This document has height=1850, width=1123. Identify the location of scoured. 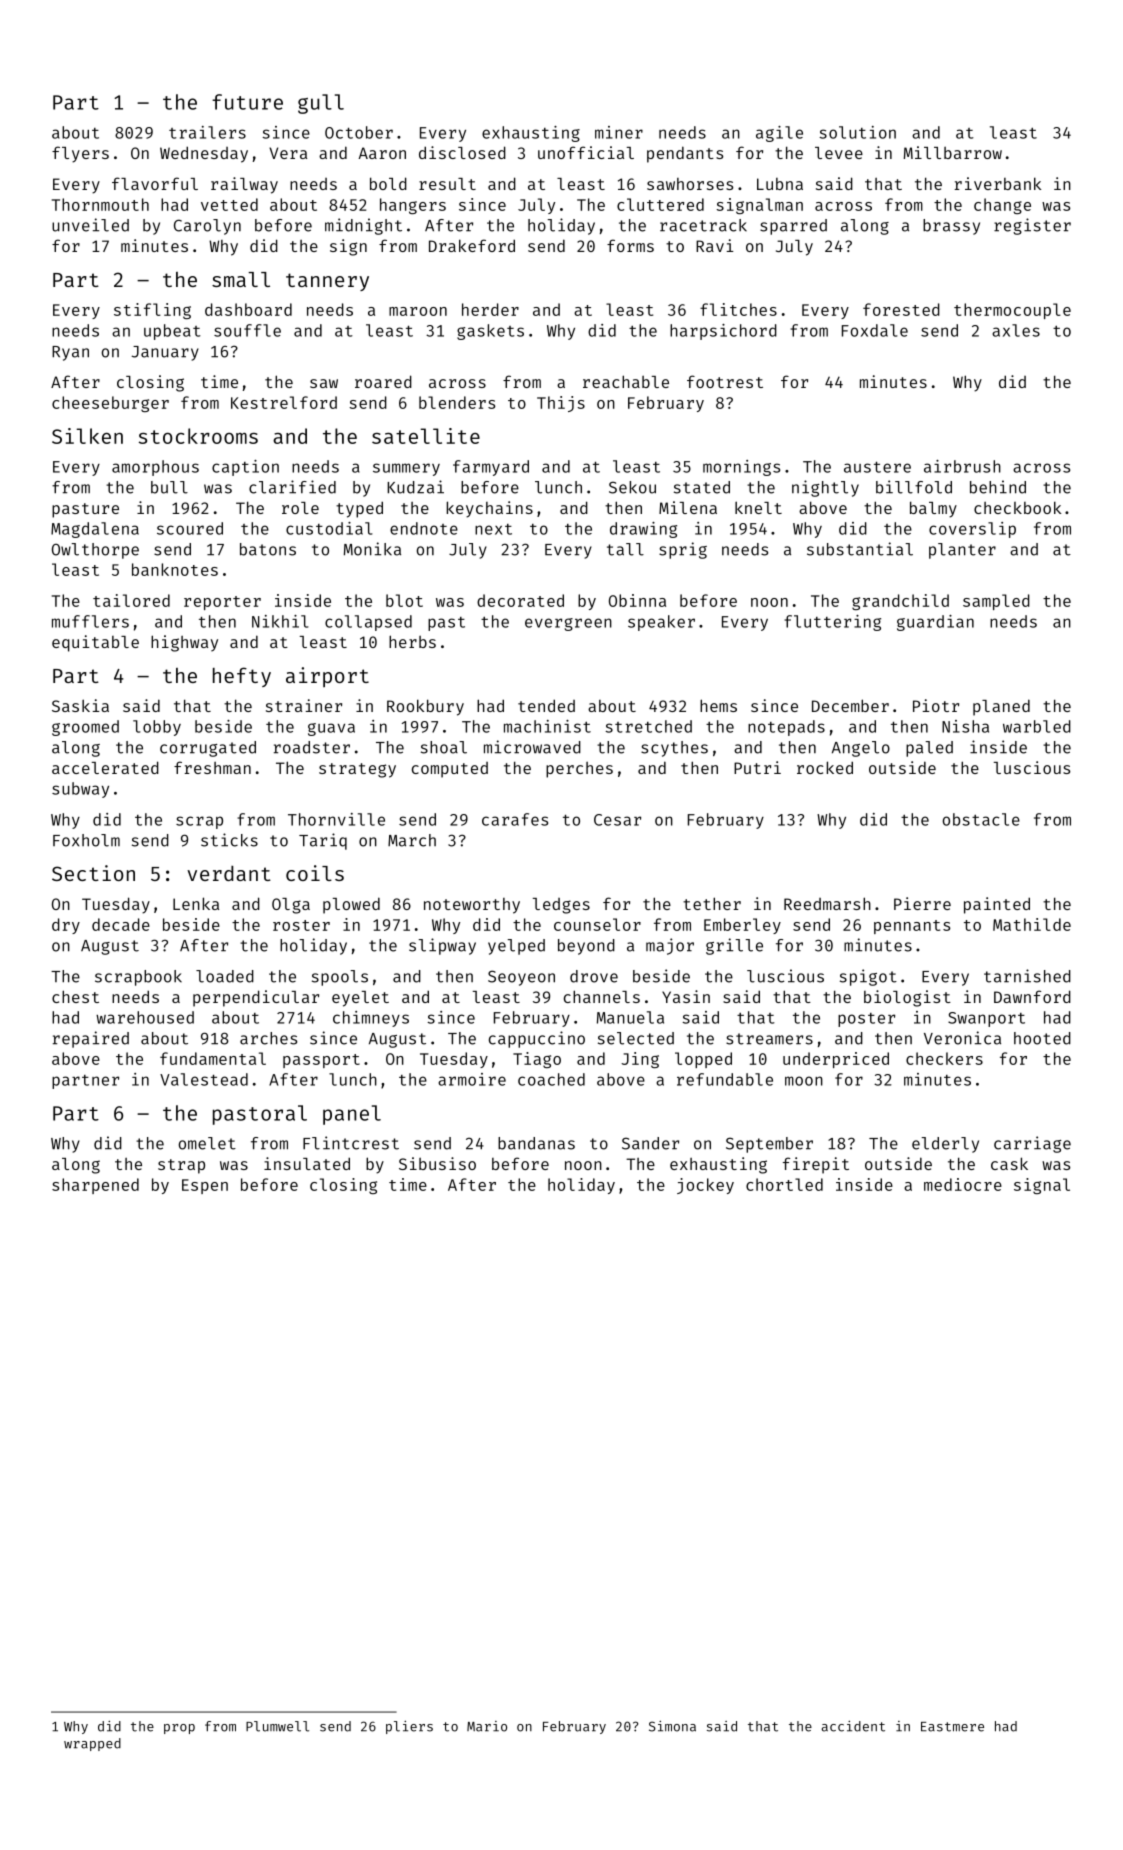
(190, 528).
